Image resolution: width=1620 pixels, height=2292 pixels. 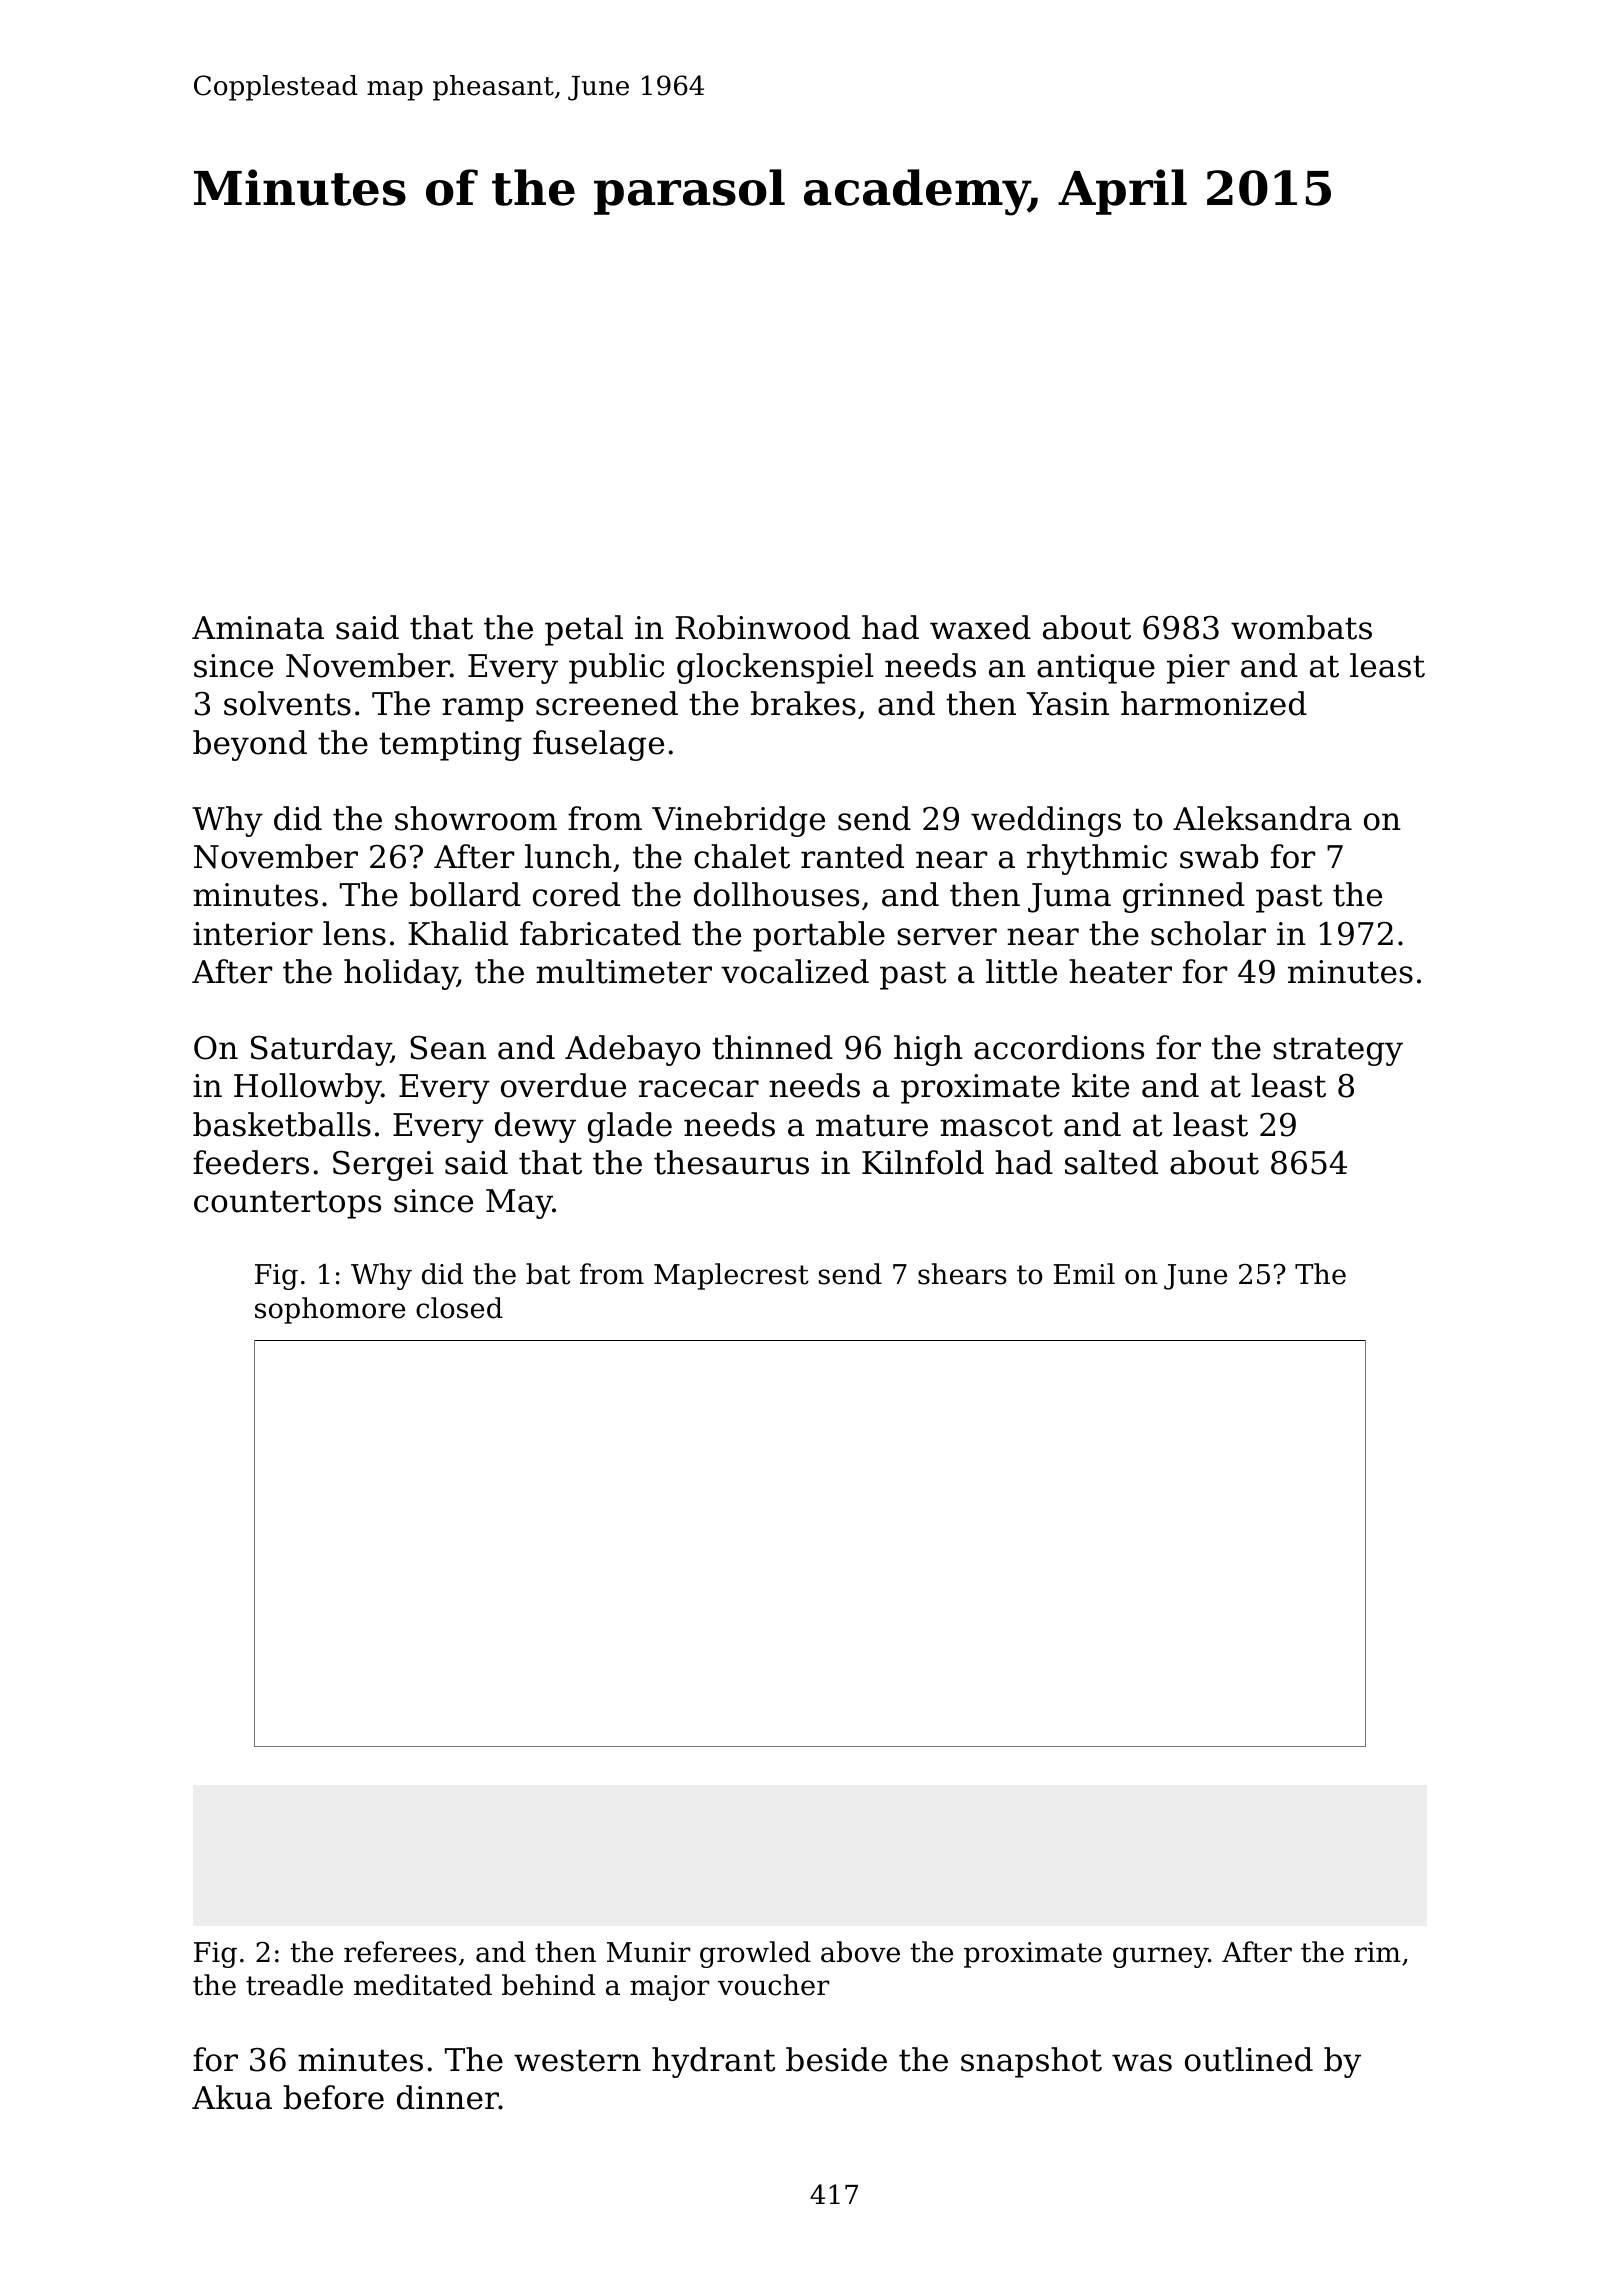 I want to click on weddings, so click(x=1046, y=821).
